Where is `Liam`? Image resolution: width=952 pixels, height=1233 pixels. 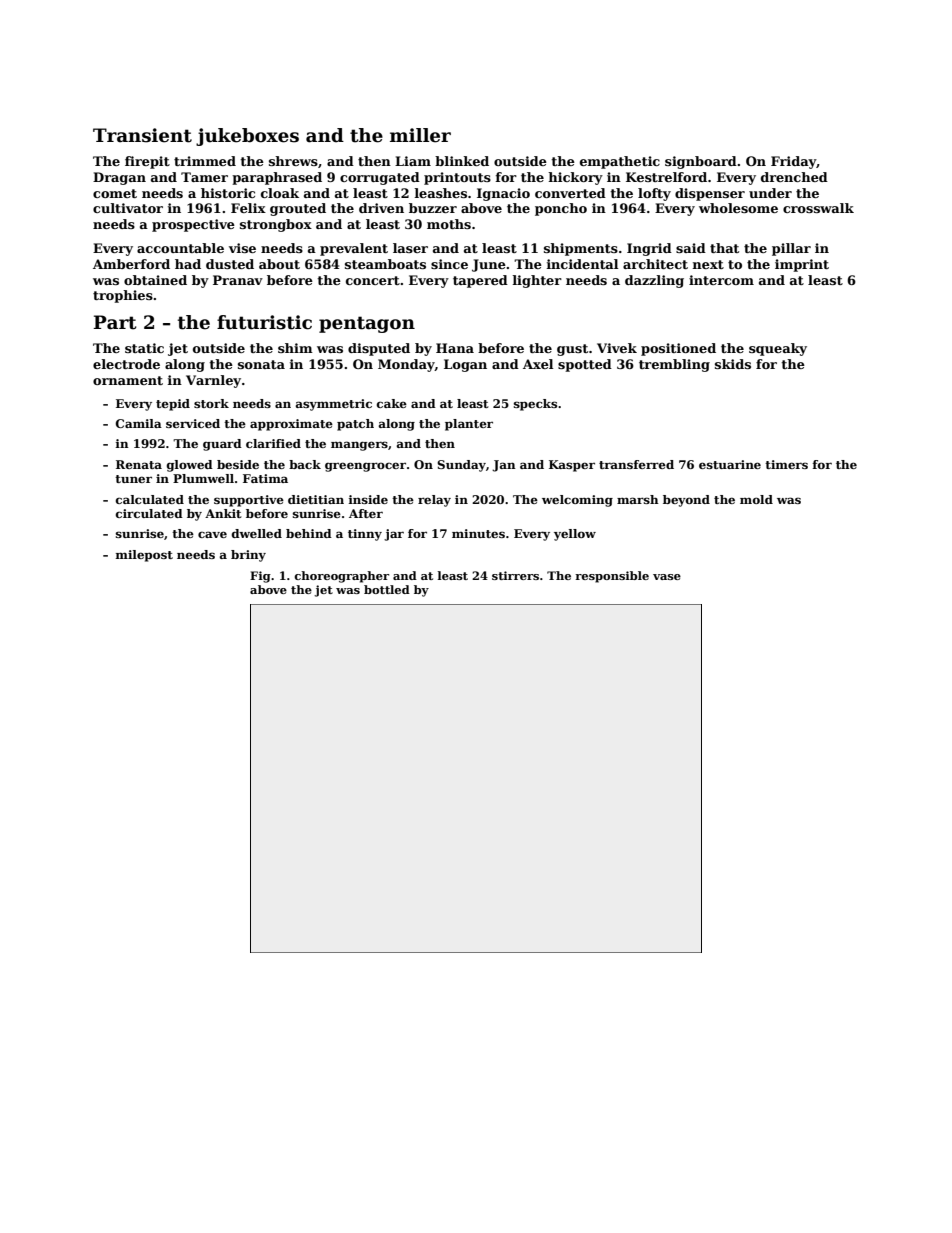 Liam is located at coordinates (413, 161).
